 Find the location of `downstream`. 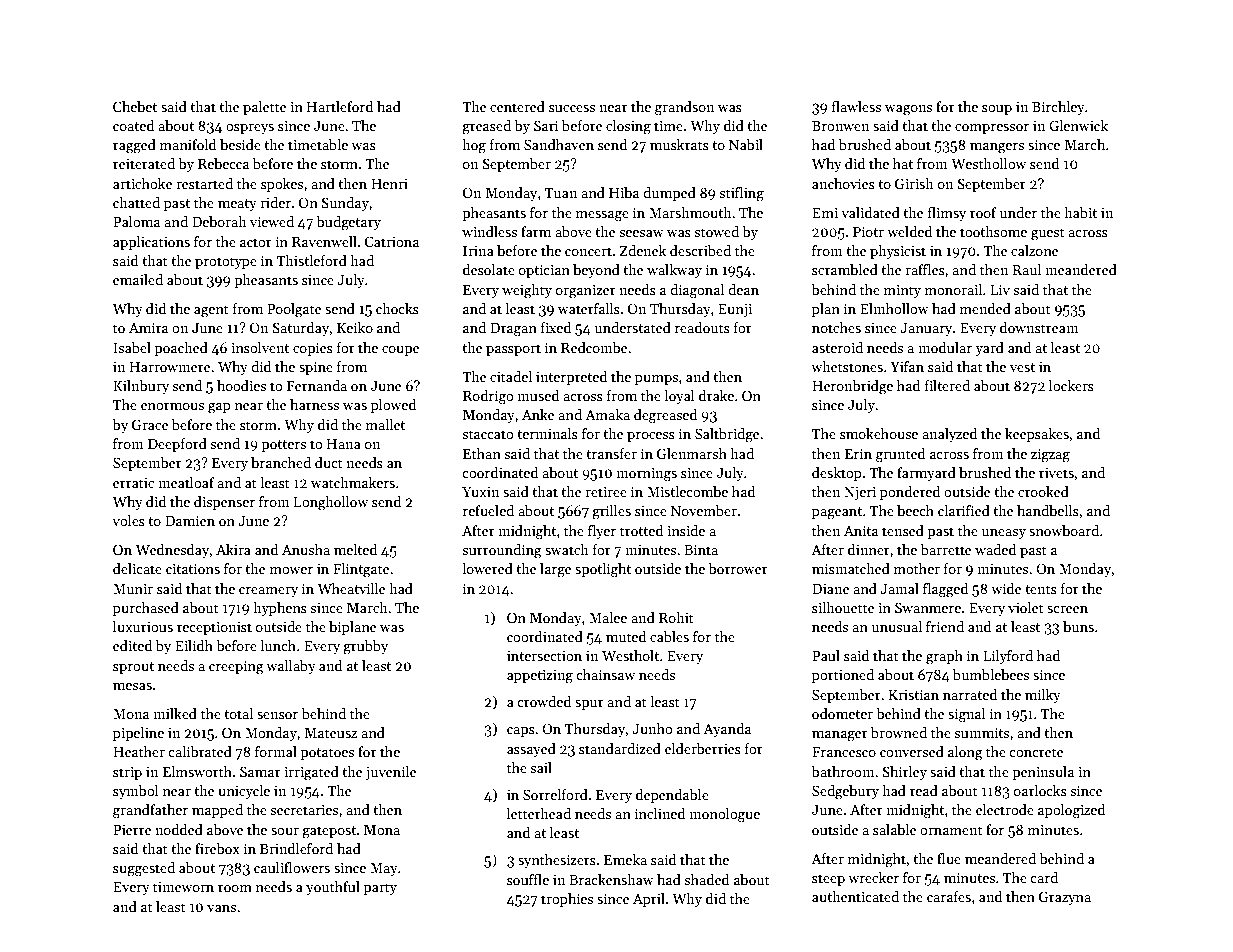

downstream is located at coordinates (1039, 327).
